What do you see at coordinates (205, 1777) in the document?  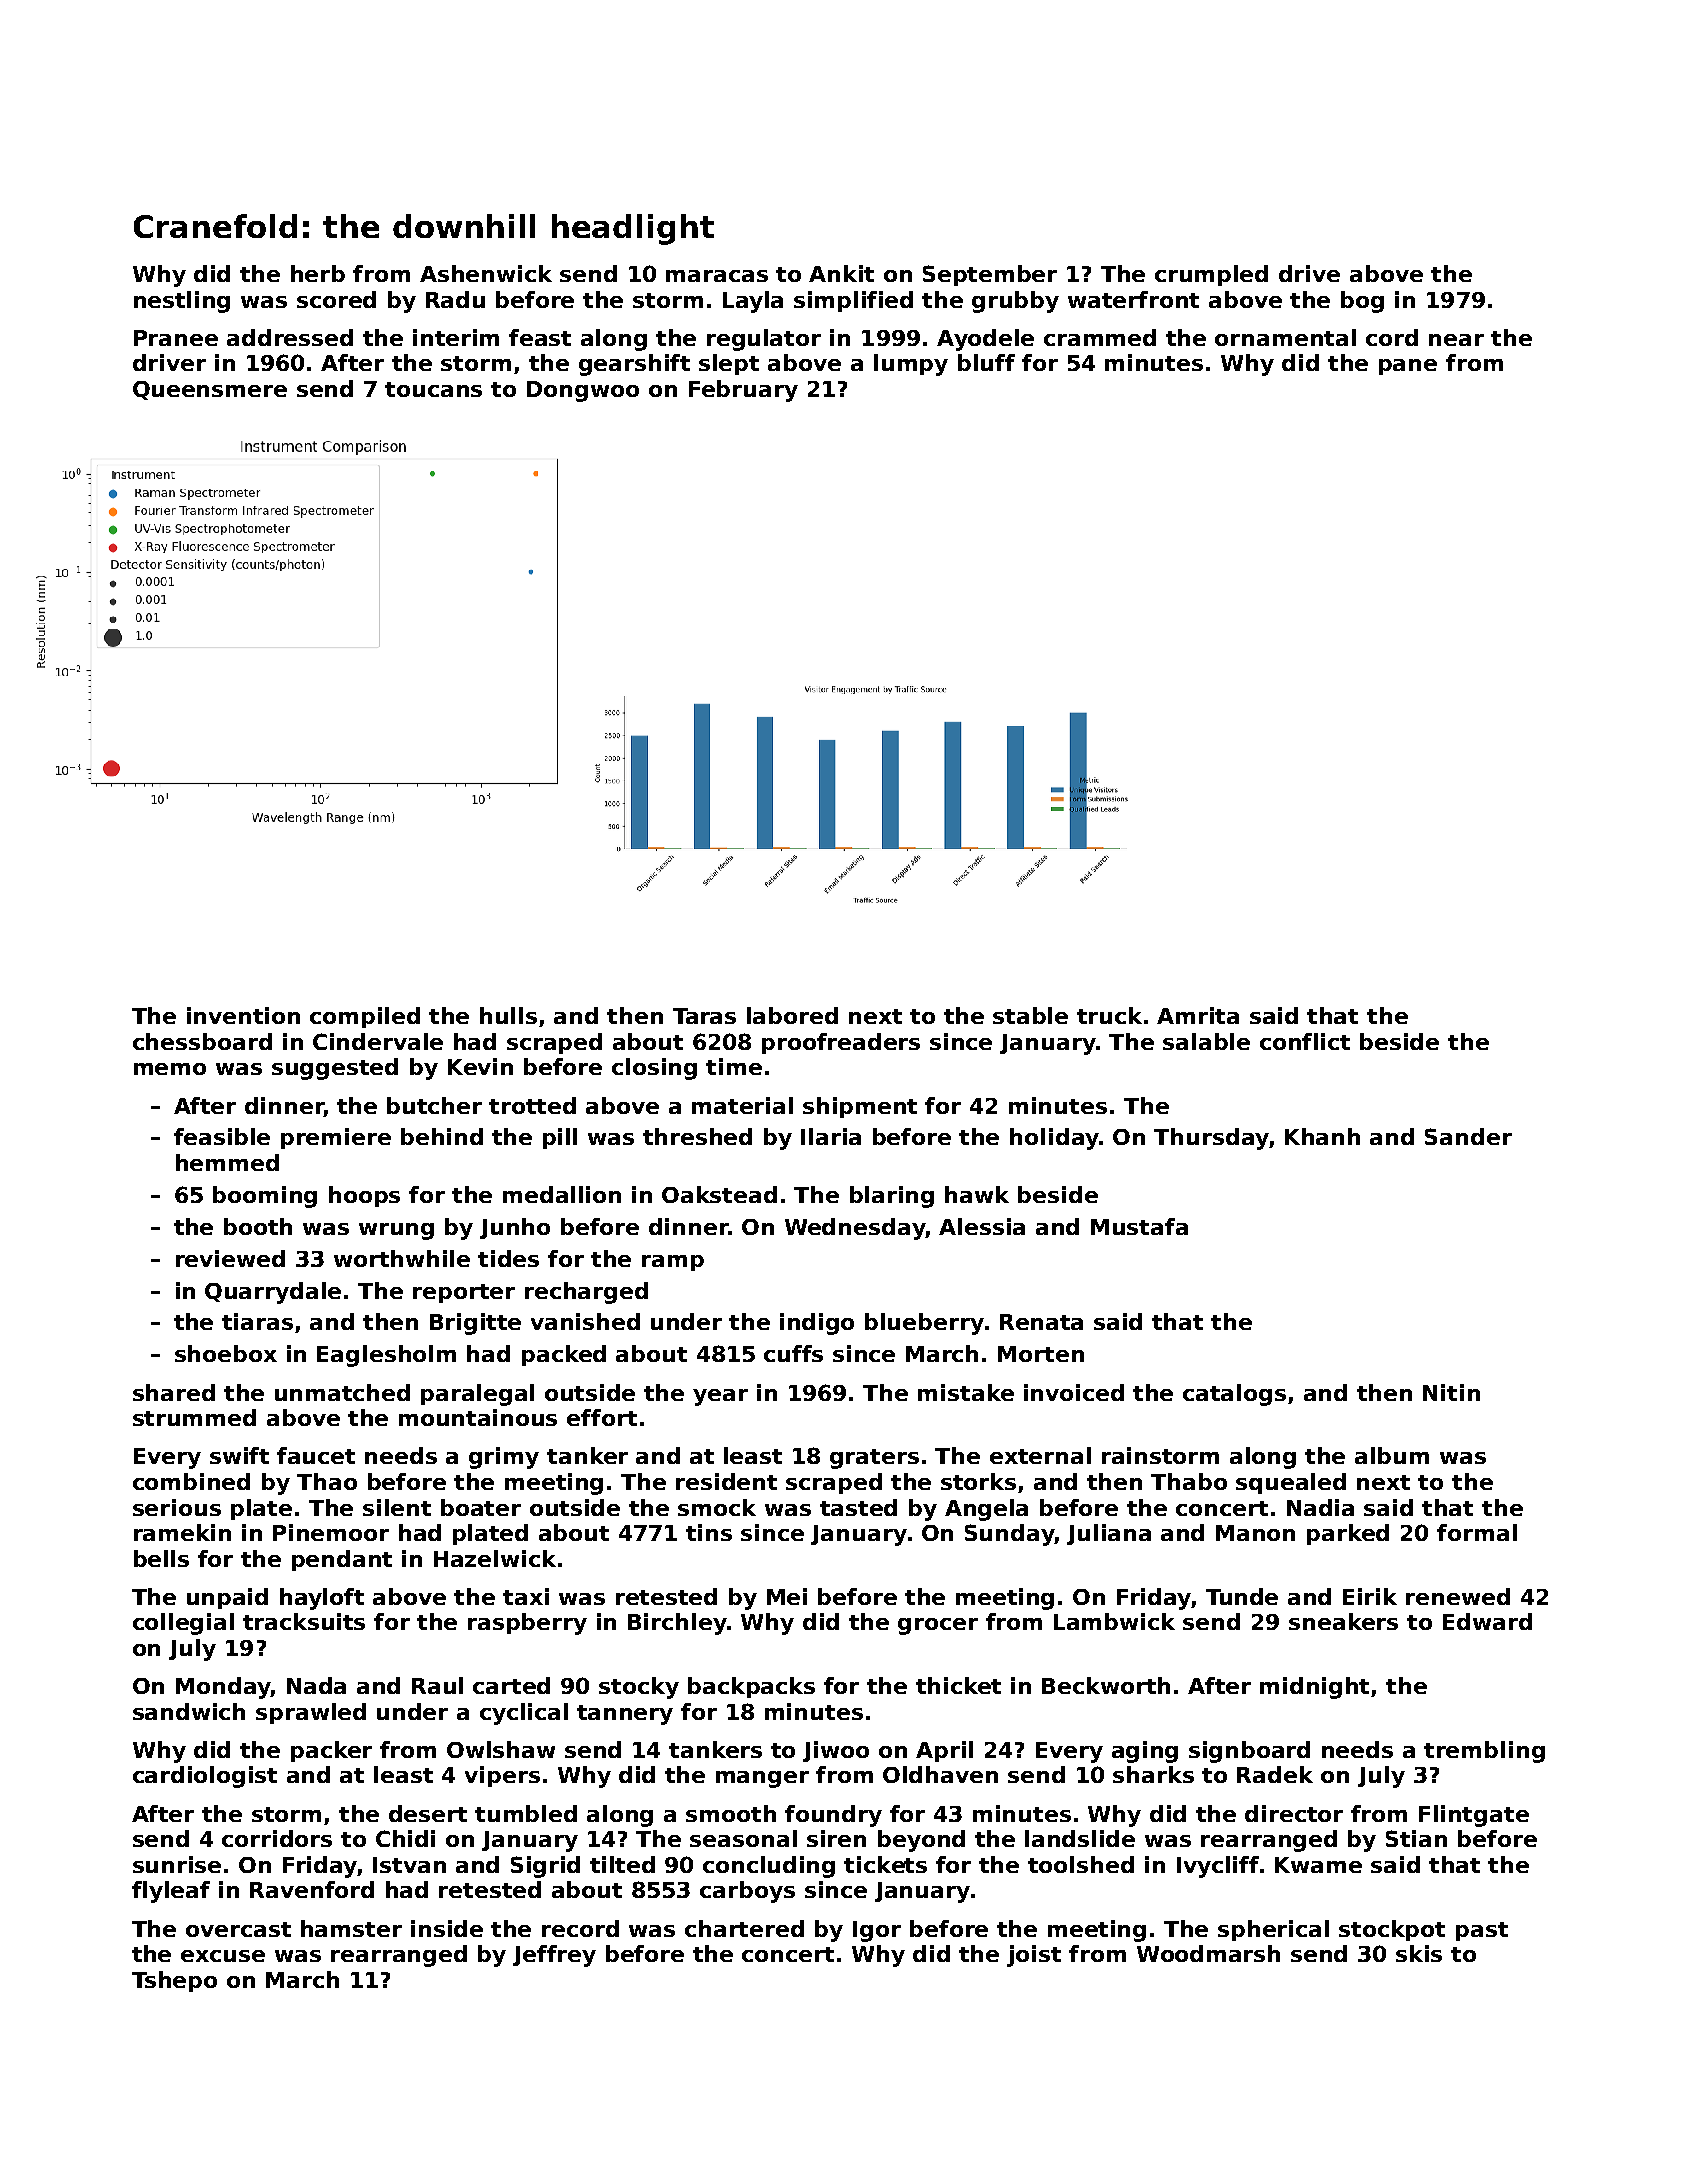 I see `cardiologist` at bounding box center [205, 1777].
